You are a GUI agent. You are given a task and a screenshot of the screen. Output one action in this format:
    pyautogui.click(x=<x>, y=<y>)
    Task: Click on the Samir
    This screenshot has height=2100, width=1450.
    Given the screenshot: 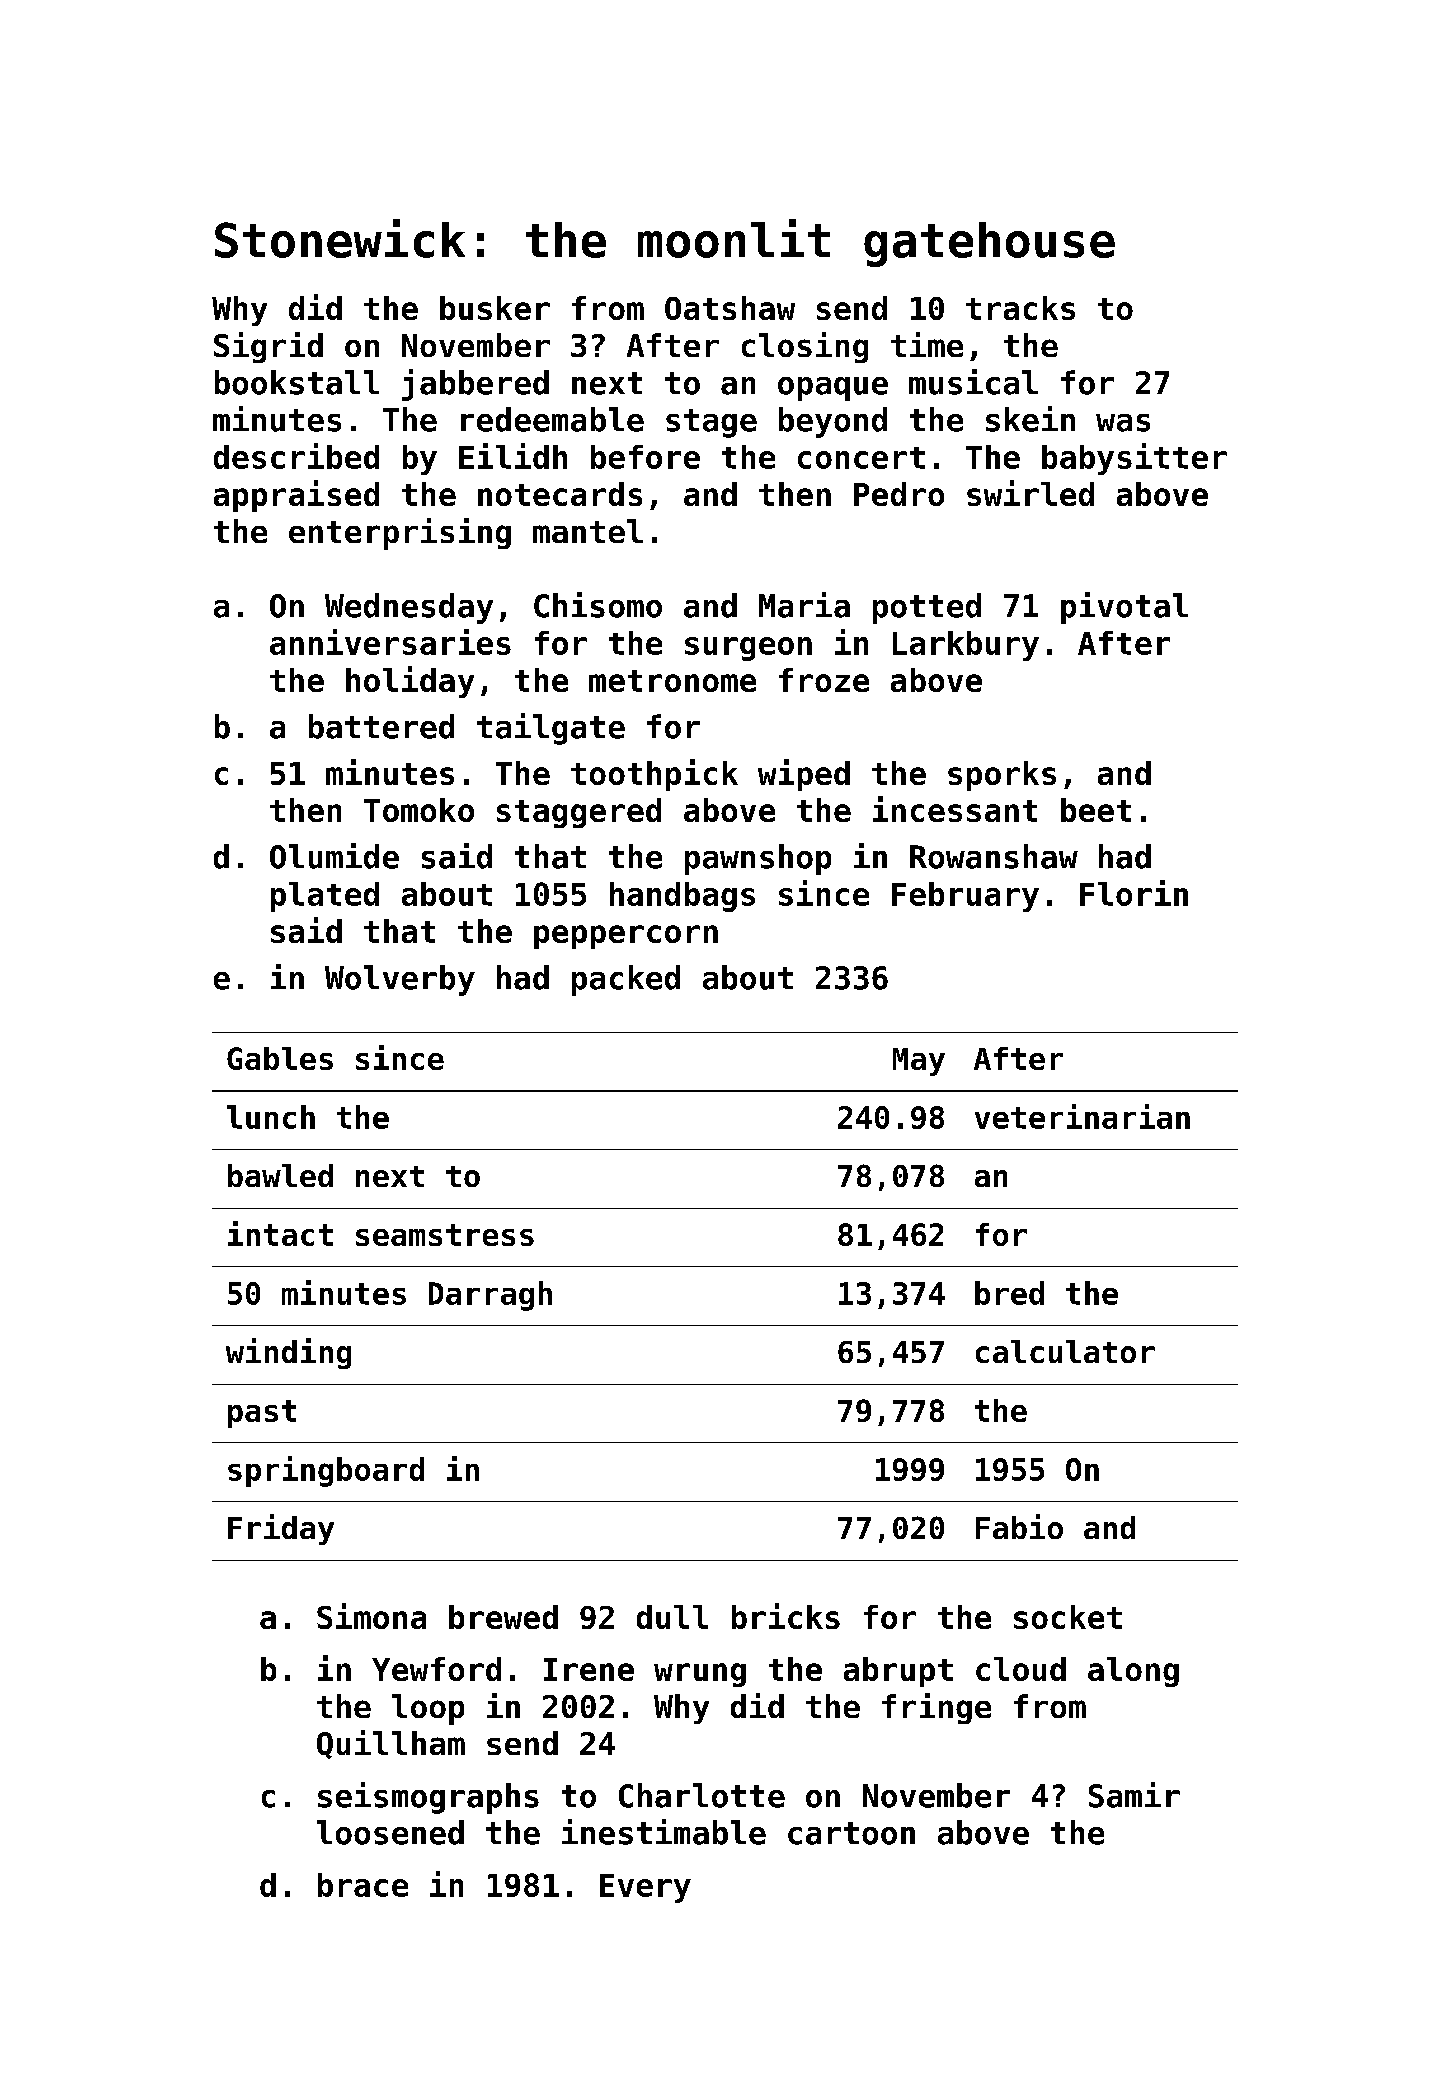 What is the action you would take?
    pyautogui.click(x=1134, y=1795)
